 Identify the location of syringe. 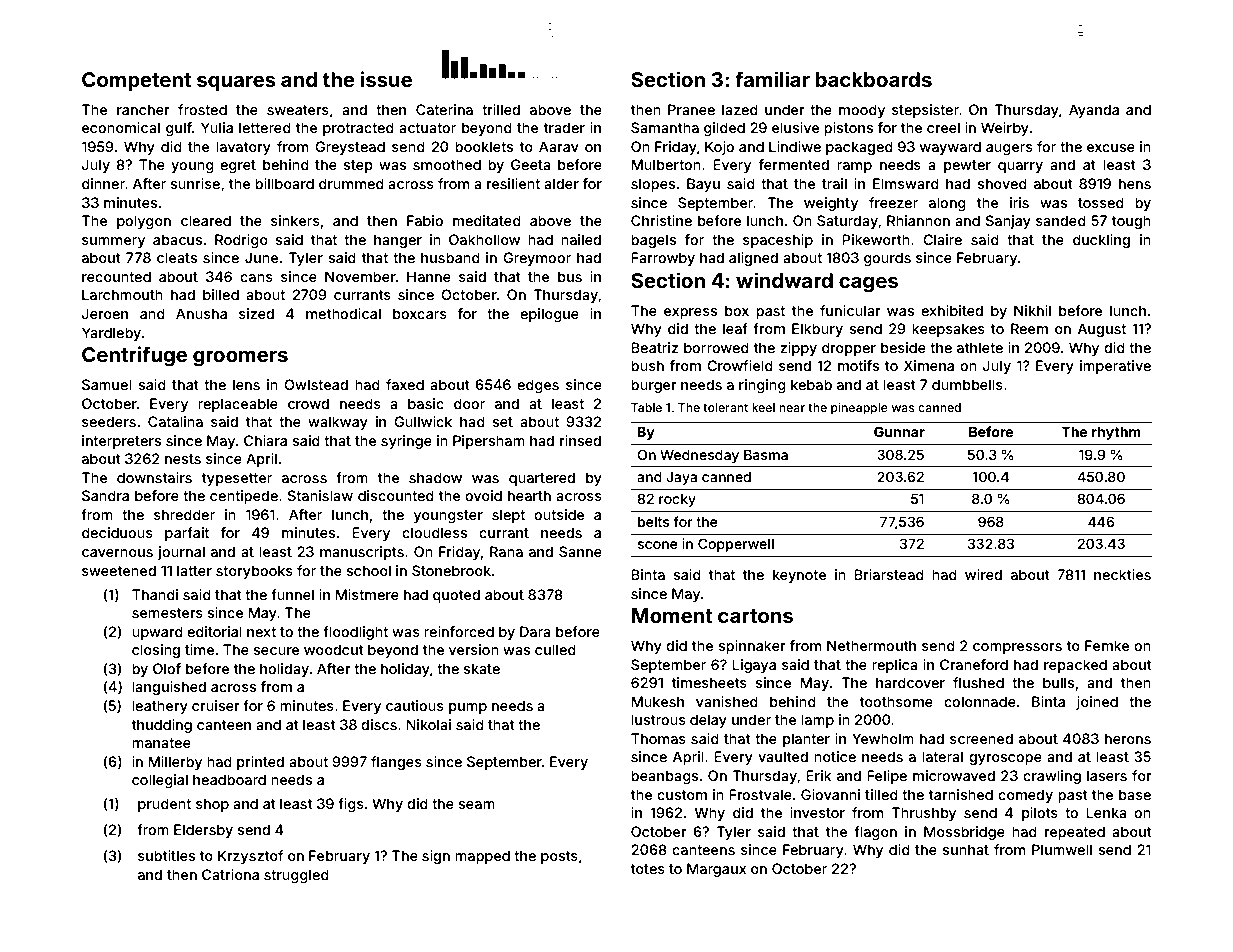
(406, 442).
